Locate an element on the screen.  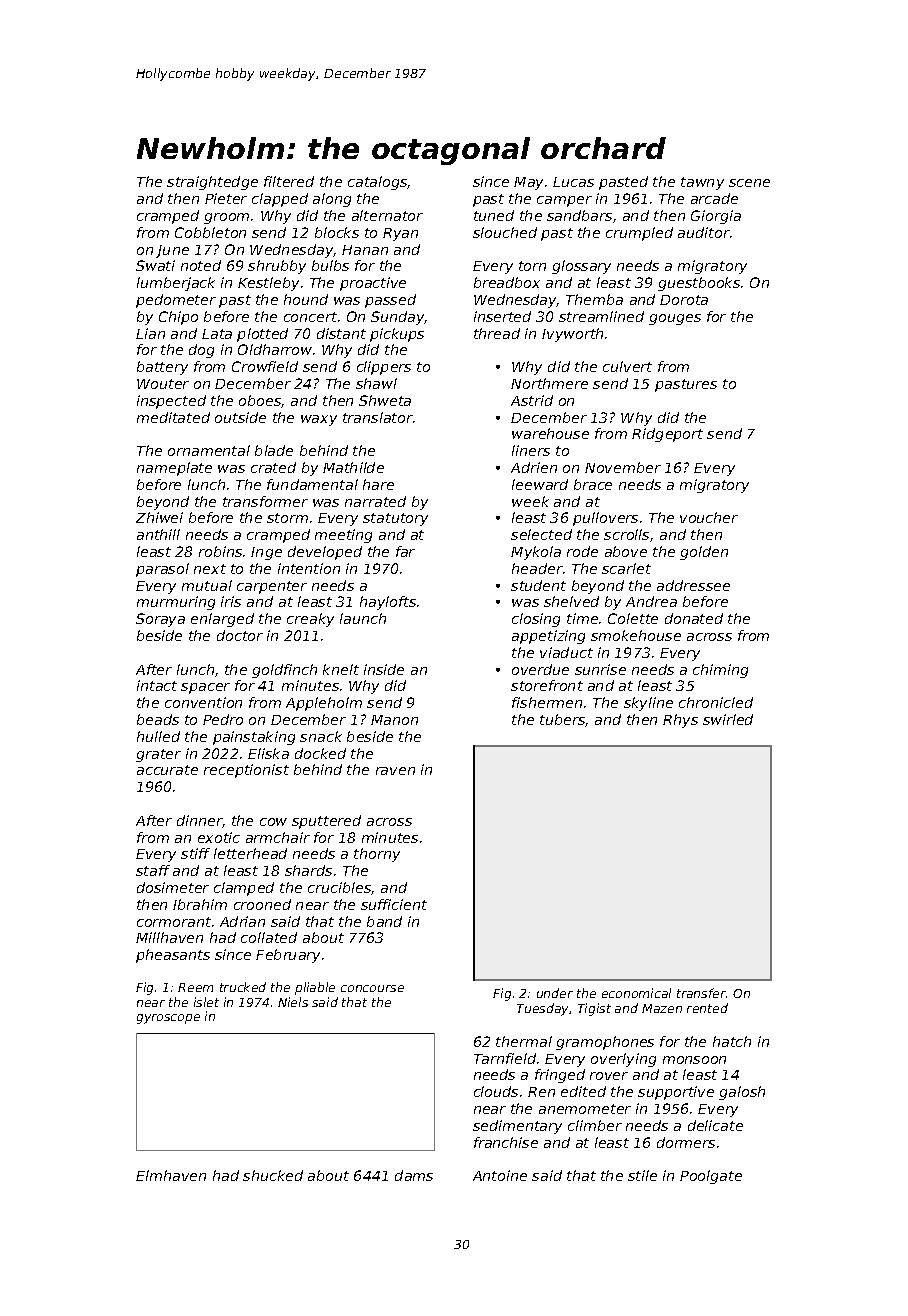
Pieter is located at coordinates (226, 198).
